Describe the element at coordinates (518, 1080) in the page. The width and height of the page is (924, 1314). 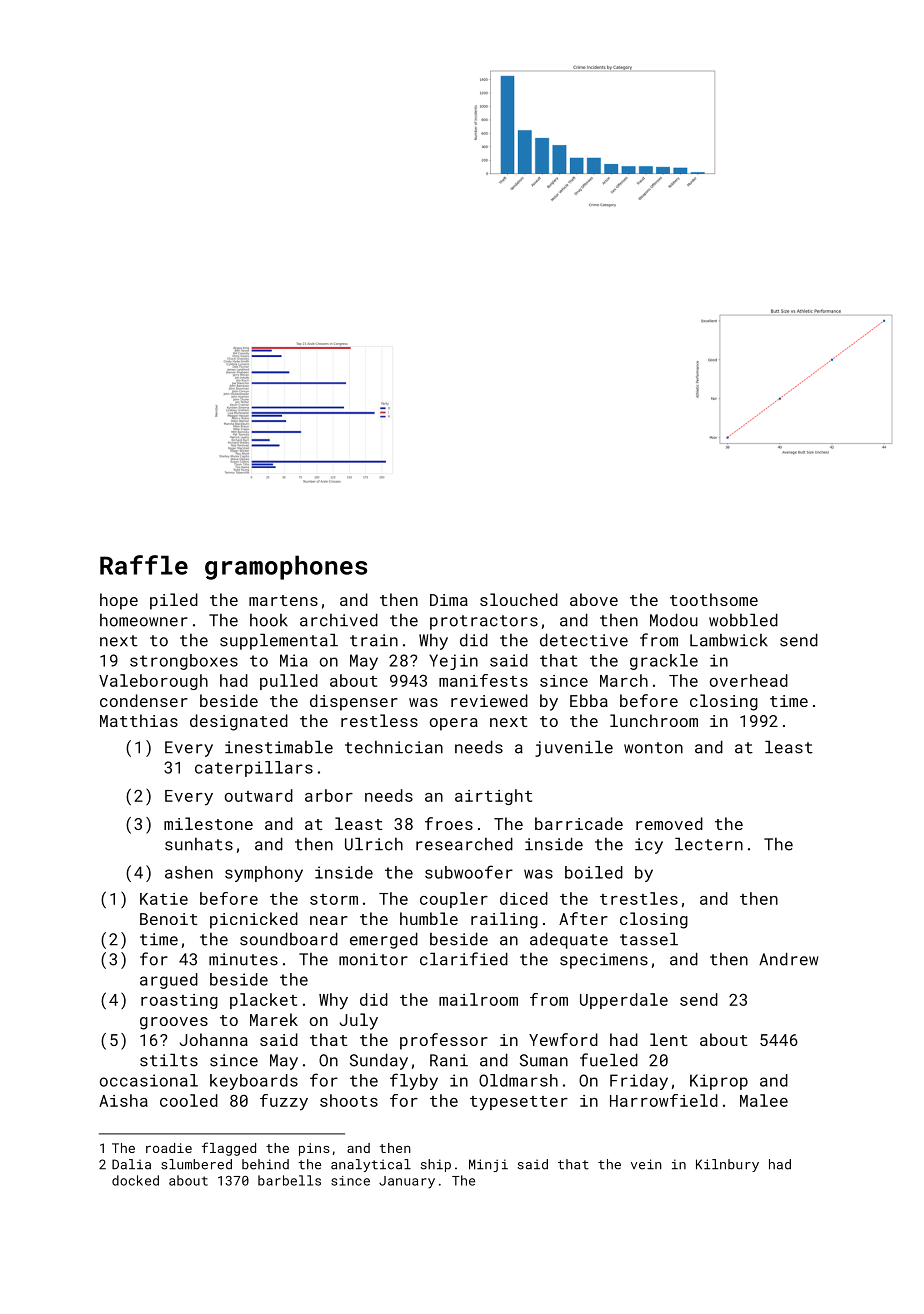
I see `Oldmarsh` at that location.
